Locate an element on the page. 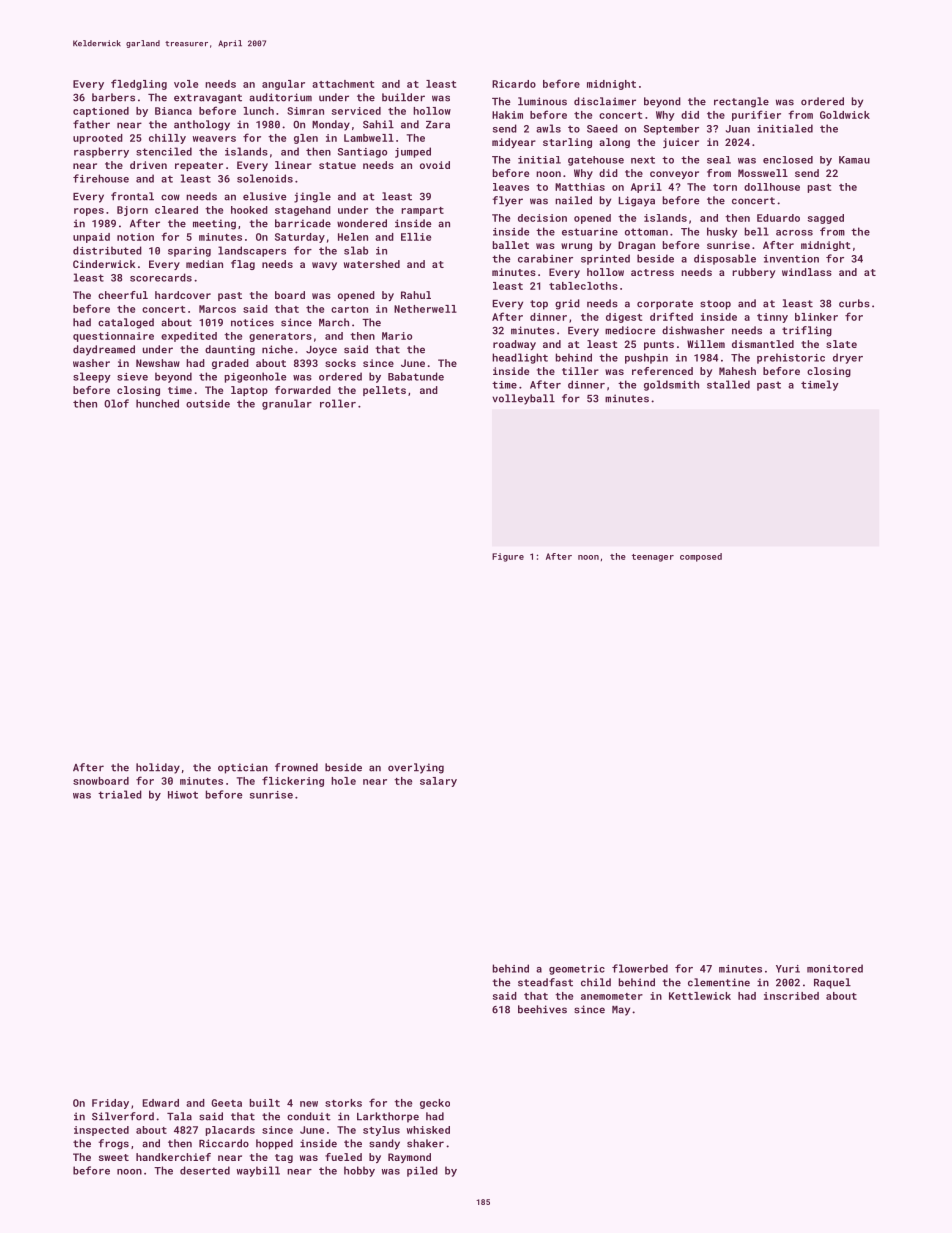 This document has height=1233, width=952. prehistoric is located at coordinates (791, 358).
